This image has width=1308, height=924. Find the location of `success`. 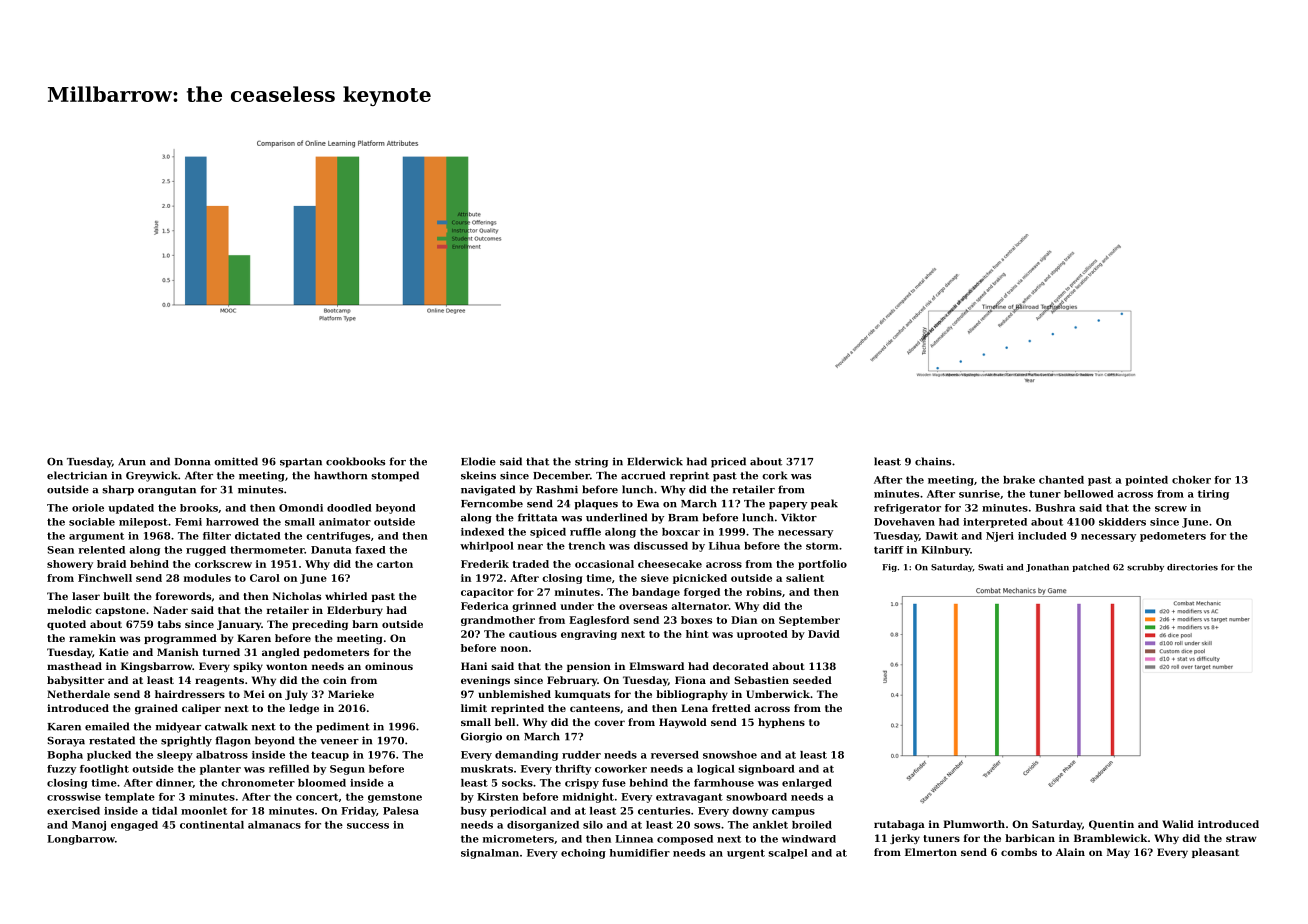

success is located at coordinates (368, 826).
